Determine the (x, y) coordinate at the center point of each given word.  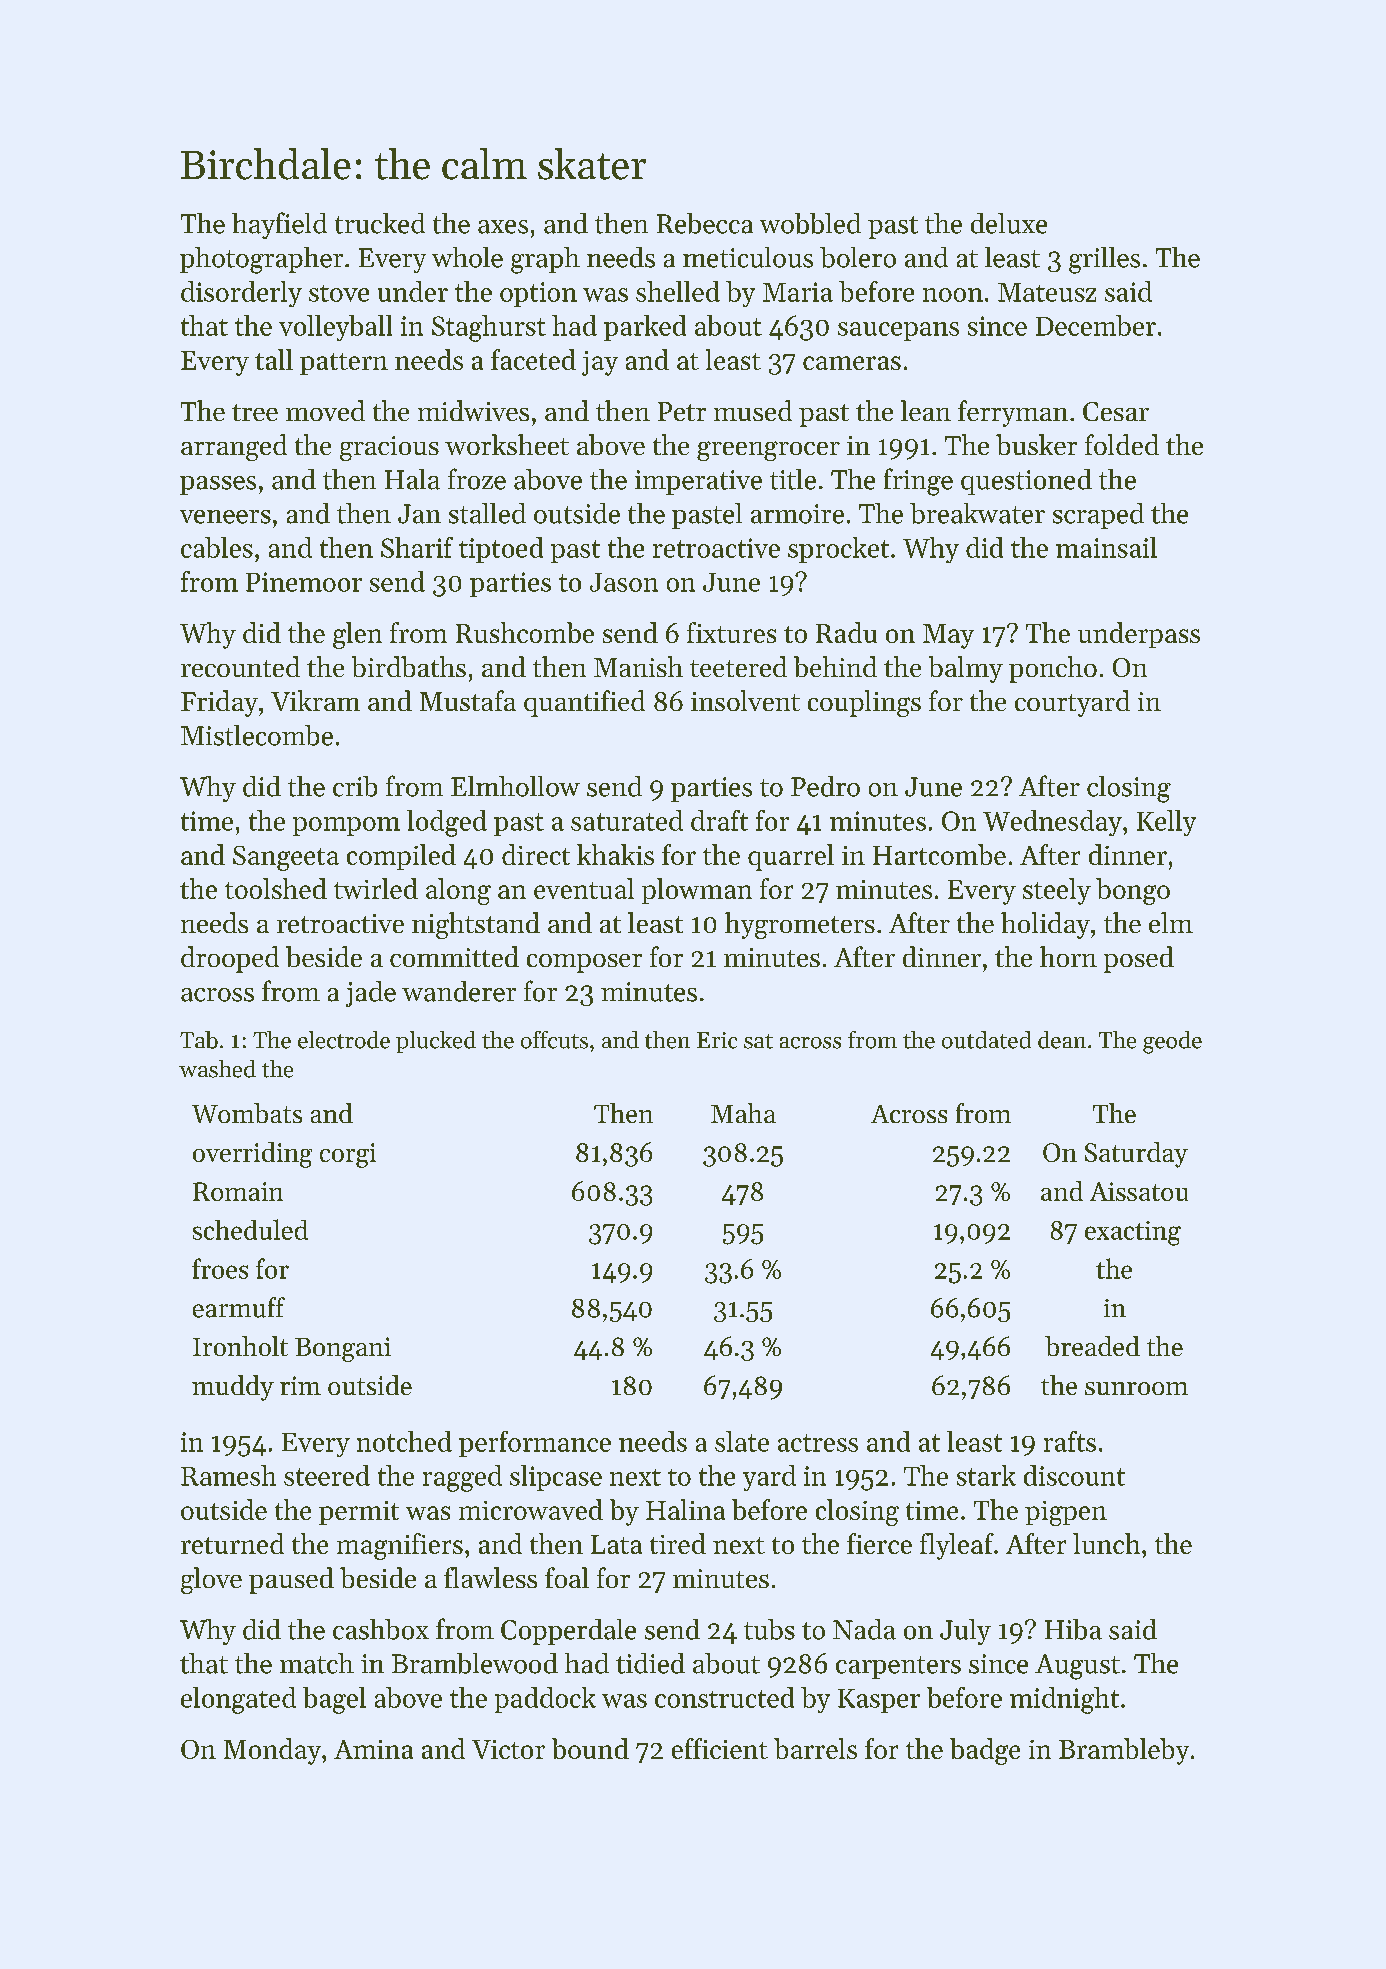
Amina (373, 1749)
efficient (720, 1748)
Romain (238, 1191)
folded (1122, 444)
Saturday (1136, 1155)
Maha (743, 1113)
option (538, 294)
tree (255, 412)
